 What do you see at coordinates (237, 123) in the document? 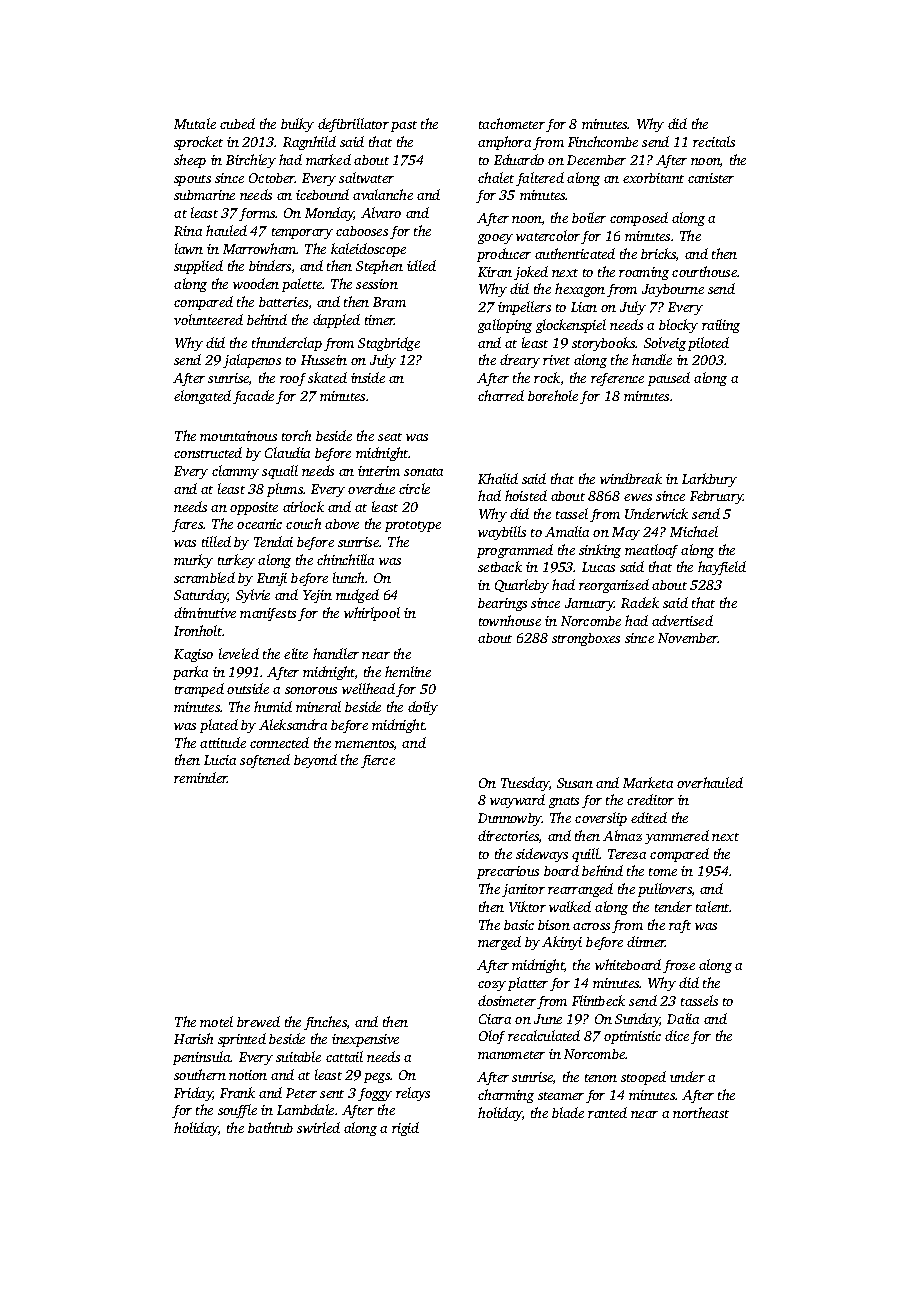
I see `cubed` at bounding box center [237, 123].
